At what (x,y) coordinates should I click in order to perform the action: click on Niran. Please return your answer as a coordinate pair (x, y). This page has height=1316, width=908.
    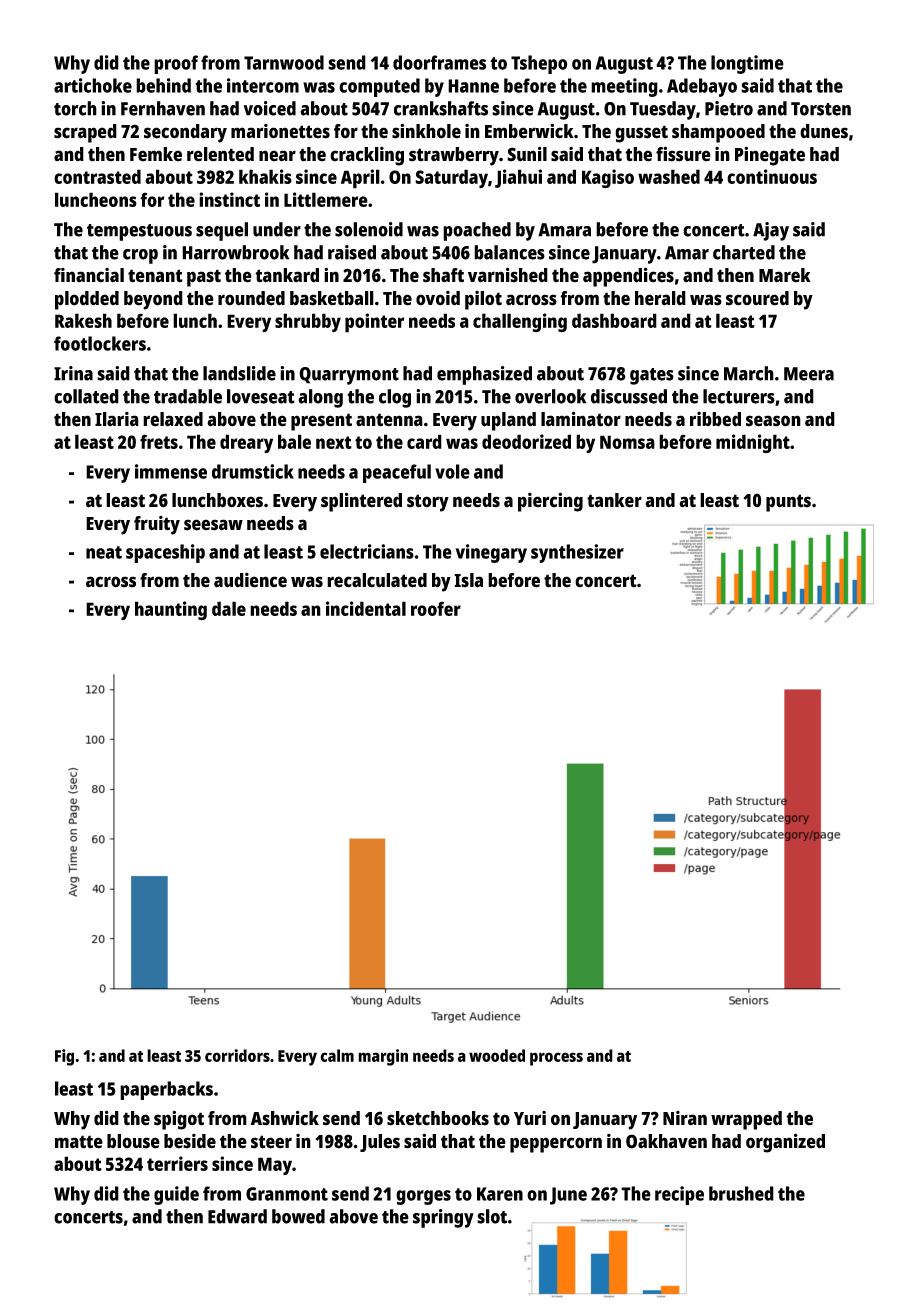
    Looking at the image, I should click on (685, 1118).
